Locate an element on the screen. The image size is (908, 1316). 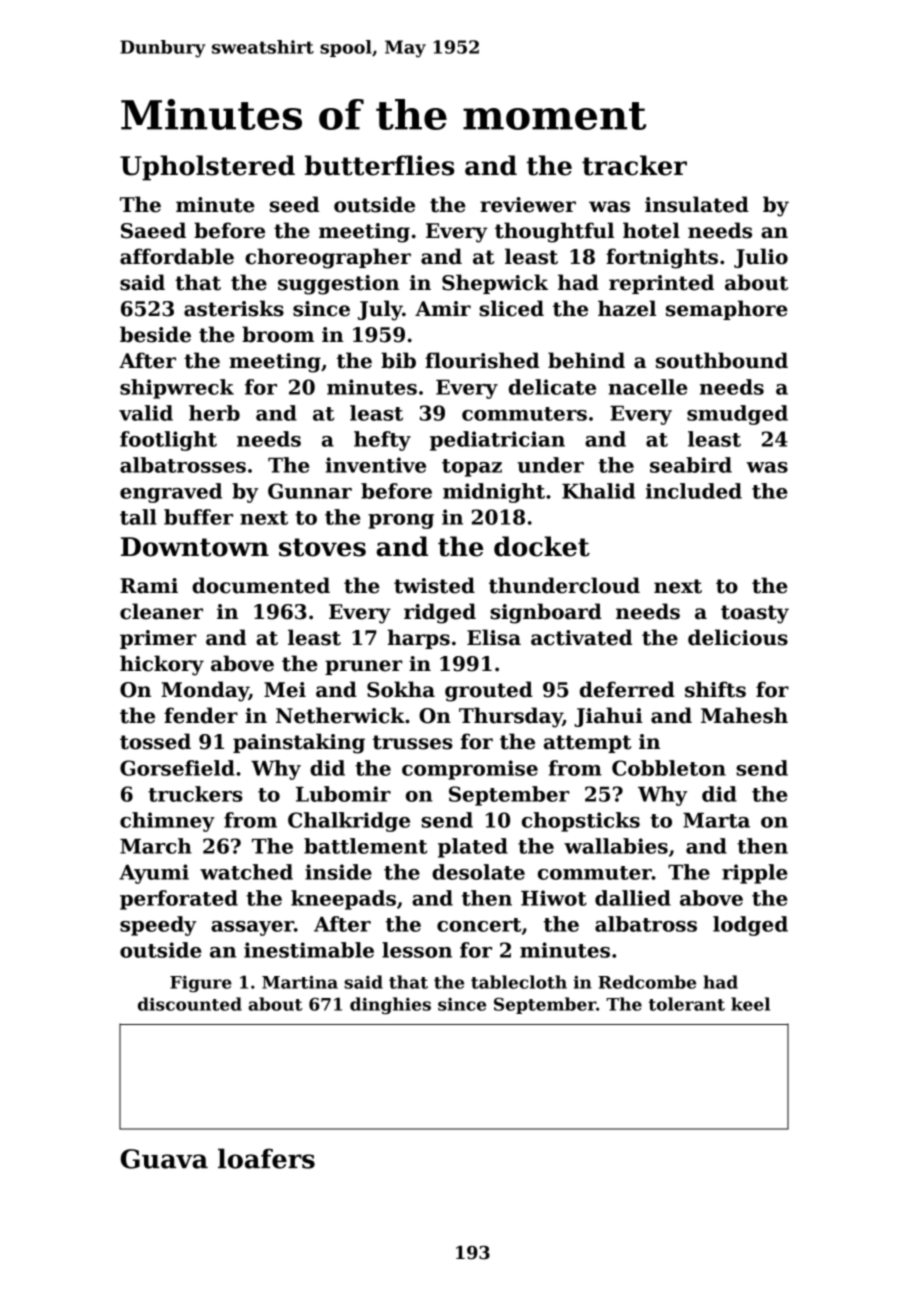
tracker is located at coordinates (634, 165).
